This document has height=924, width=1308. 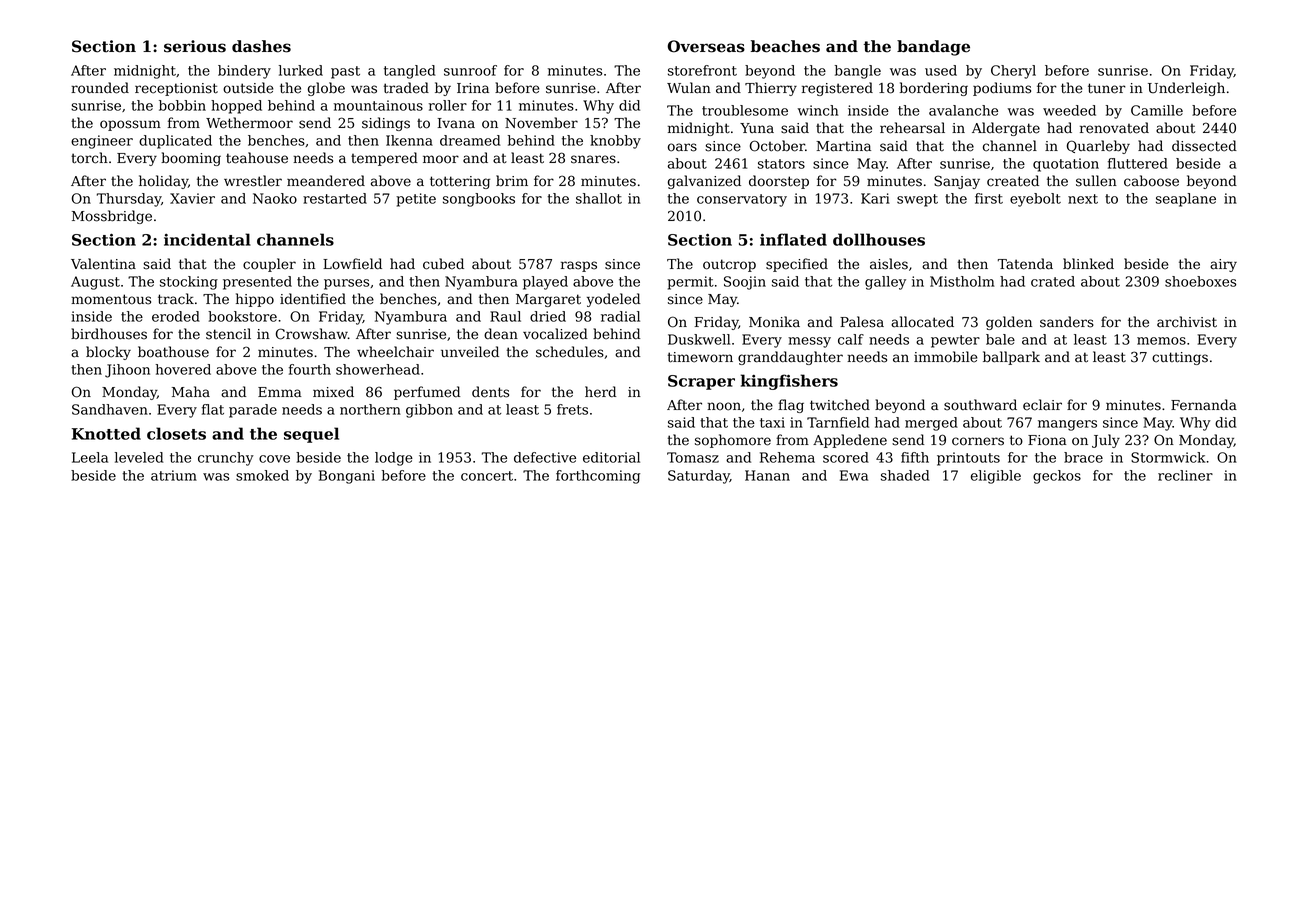 I want to click on bandage, so click(x=933, y=48).
